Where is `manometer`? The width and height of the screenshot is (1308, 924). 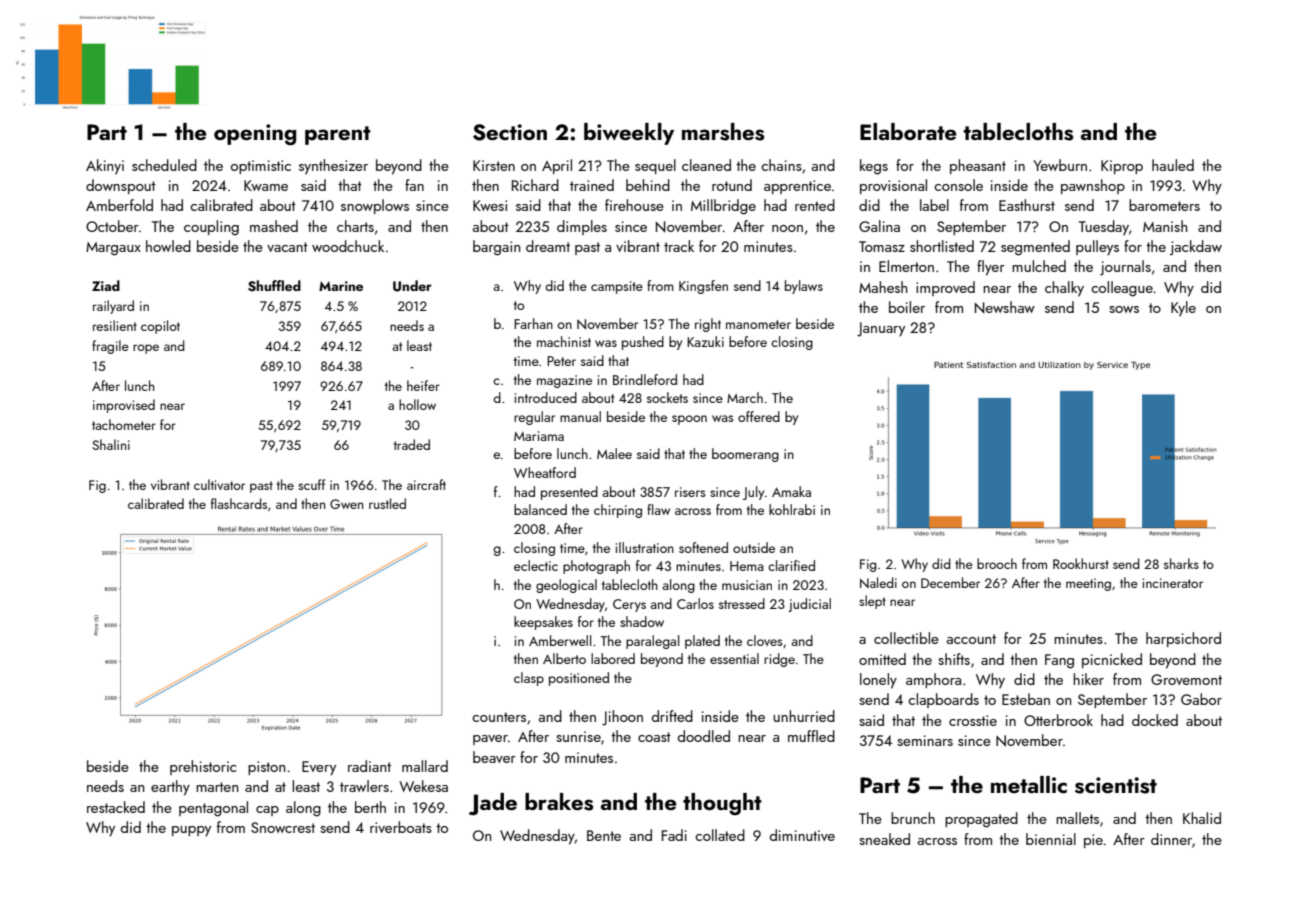
manometer is located at coordinates (758, 324).
